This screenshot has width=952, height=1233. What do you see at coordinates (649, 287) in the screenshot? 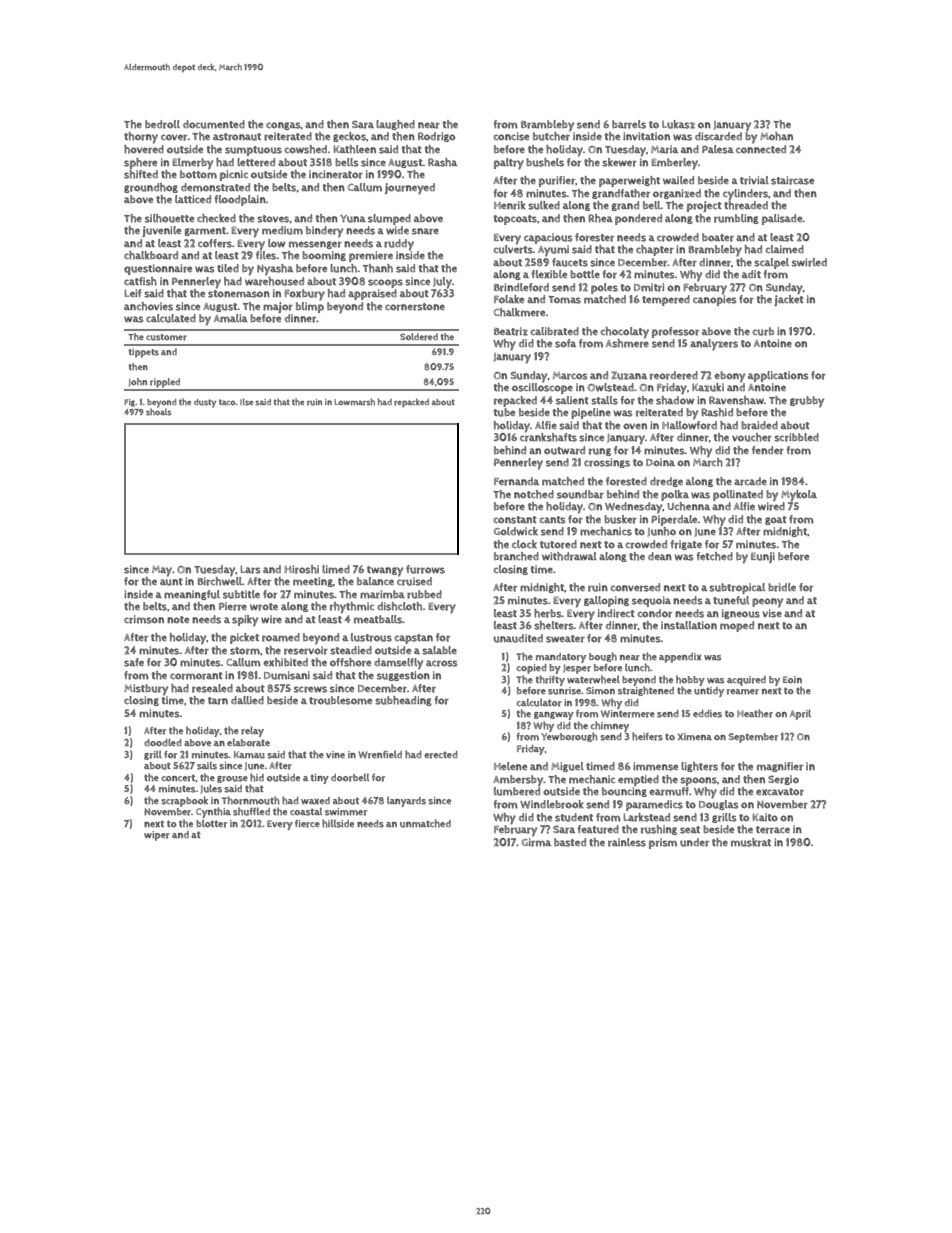
I see `Dmitri` at bounding box center [649, 287].
